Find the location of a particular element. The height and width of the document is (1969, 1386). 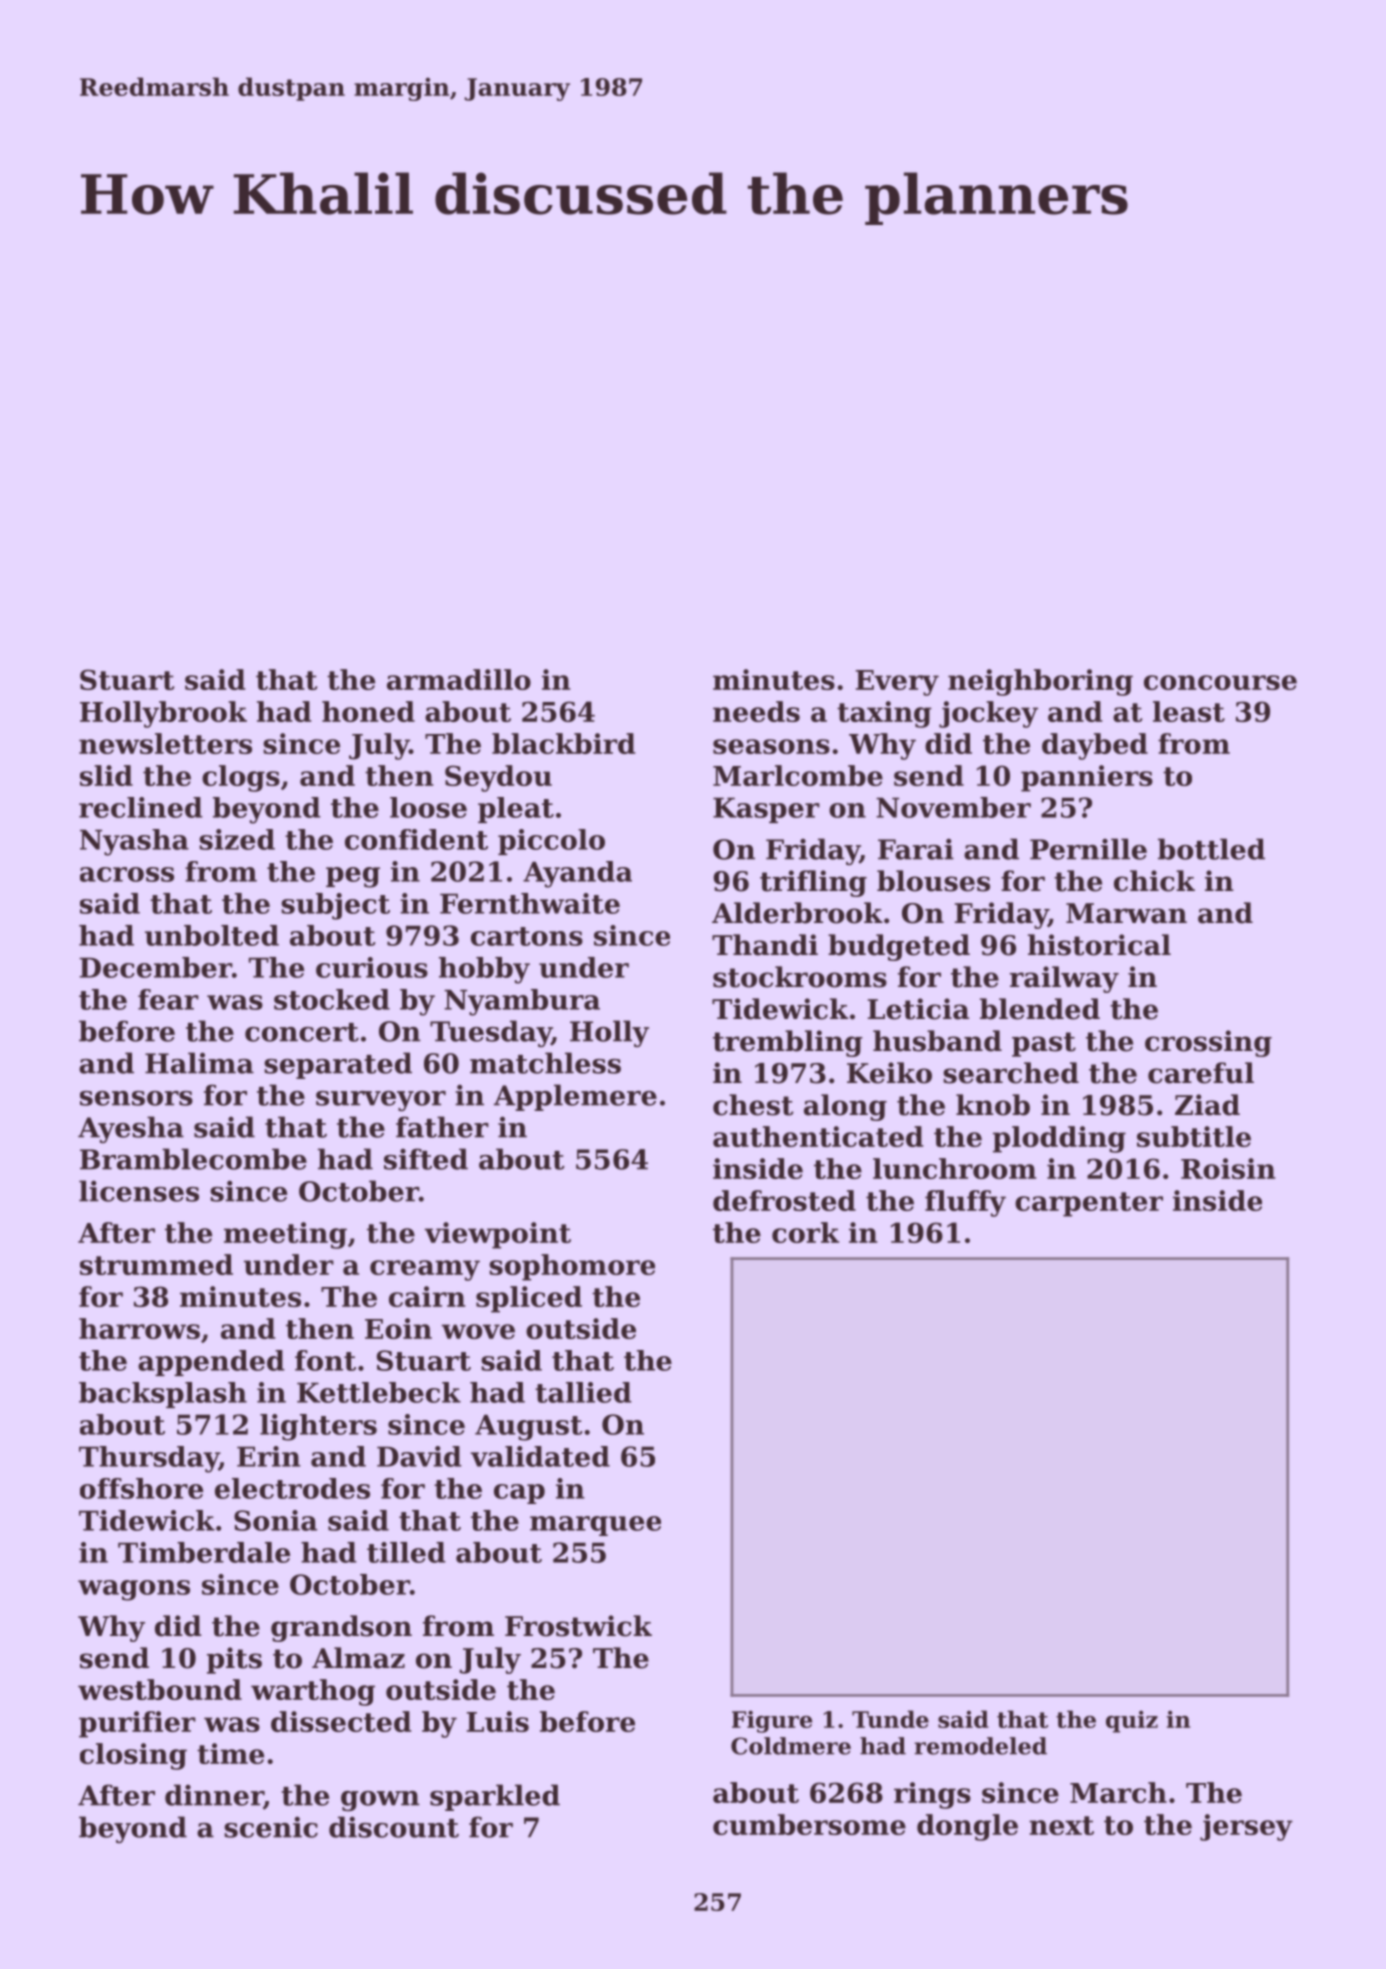

remodeled is located at coordinates (980, 1746).
